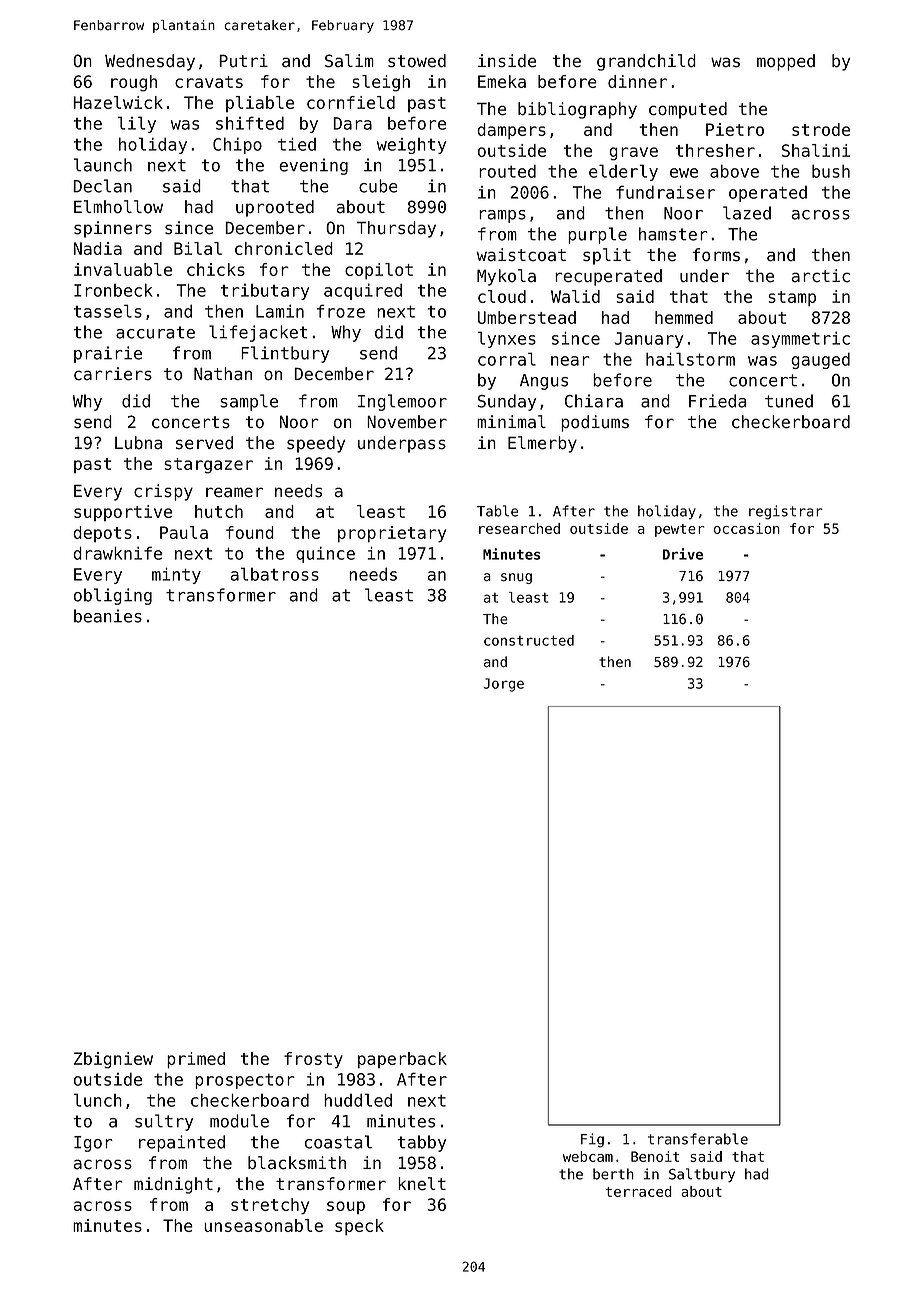 The height and width of the document is (1308, 924). What do you see at coordinates (684, 317) in the document?
I see `hemmed` at bounding box center [684, 317].
